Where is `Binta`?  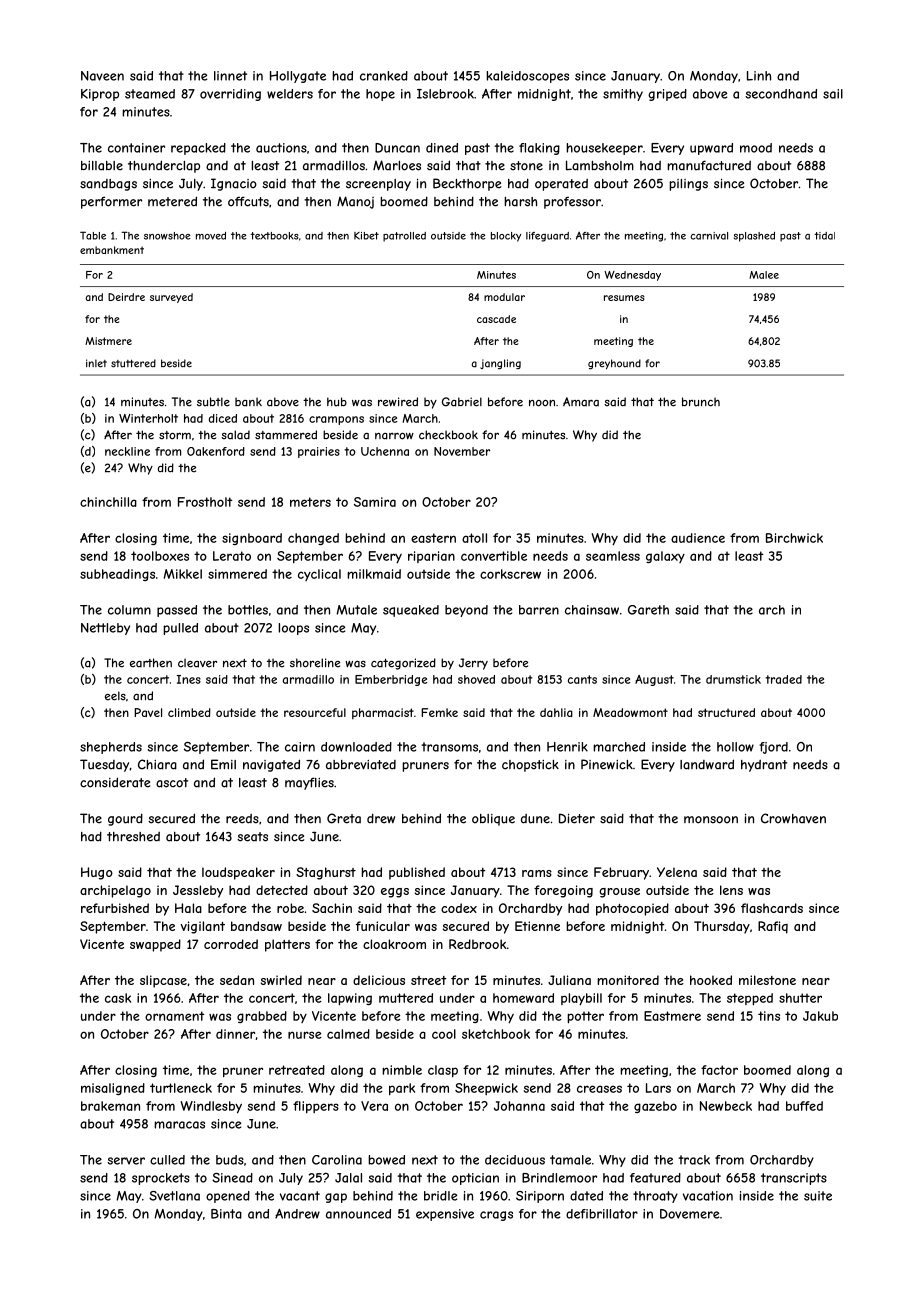
Binta is located at coordinates (226, 1214).
